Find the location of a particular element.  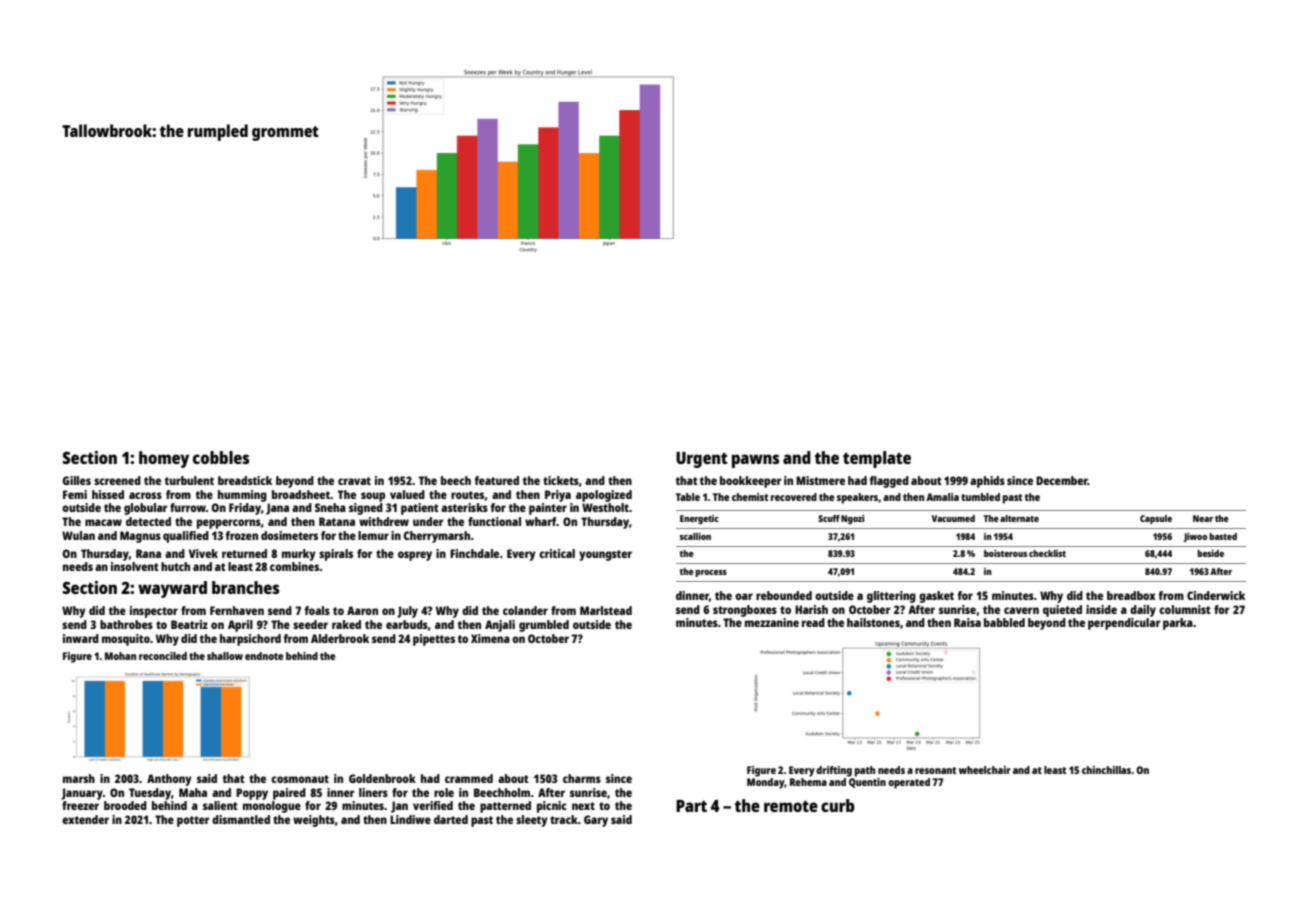

Part is located at coordinates (691, 806).
